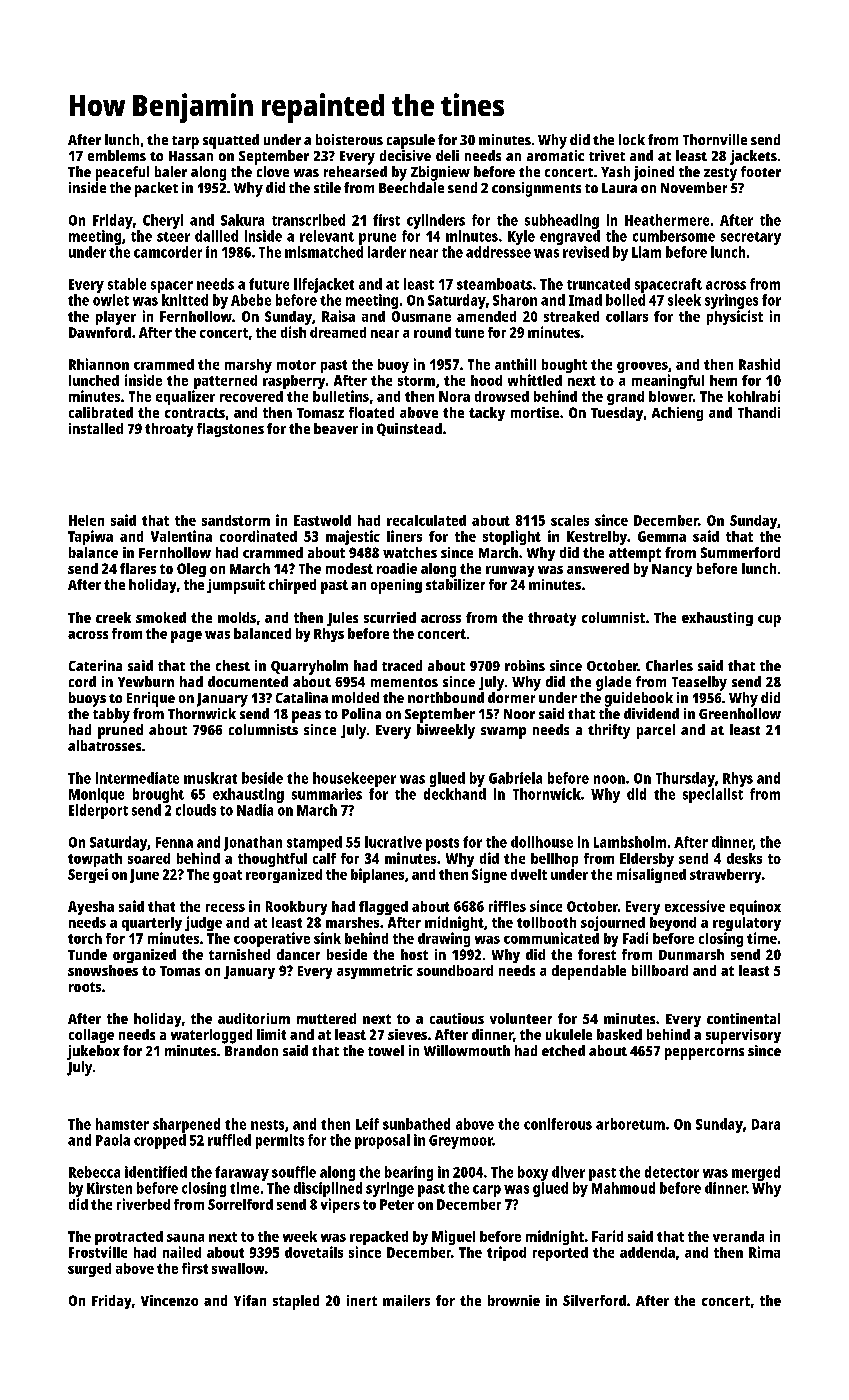 This image has width=849, height=1400. What do you see at coordinates (713, 795) in the image?
I see `specialist` at bounding box center [713, 795].
